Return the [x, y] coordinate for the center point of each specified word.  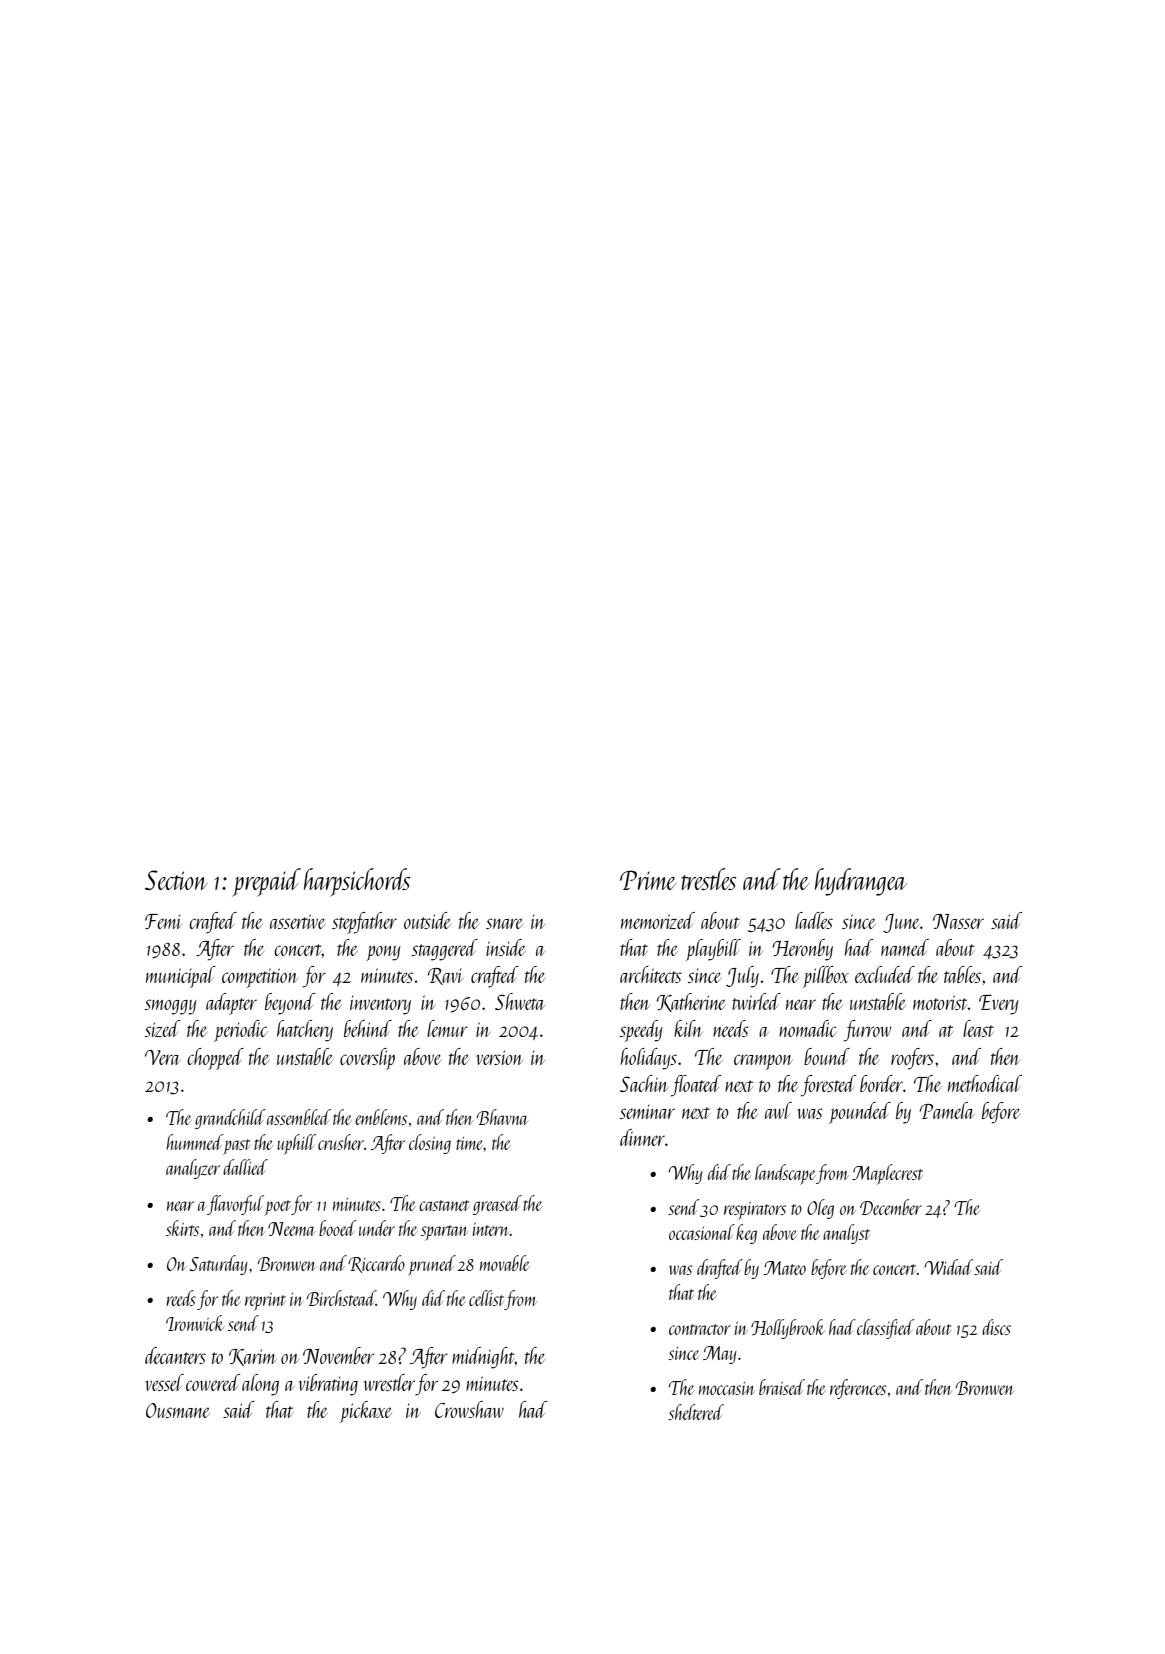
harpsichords [357, 882]
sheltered [696, 1412]
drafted [720, 1269]
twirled [756, 1001]
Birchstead [341, 1298]
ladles [814, 920]
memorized [658, 920]
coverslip [367, 1059]
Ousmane [178, 1410]
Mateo [785, 1268]
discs [996, 1327]
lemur [447, 1028]
